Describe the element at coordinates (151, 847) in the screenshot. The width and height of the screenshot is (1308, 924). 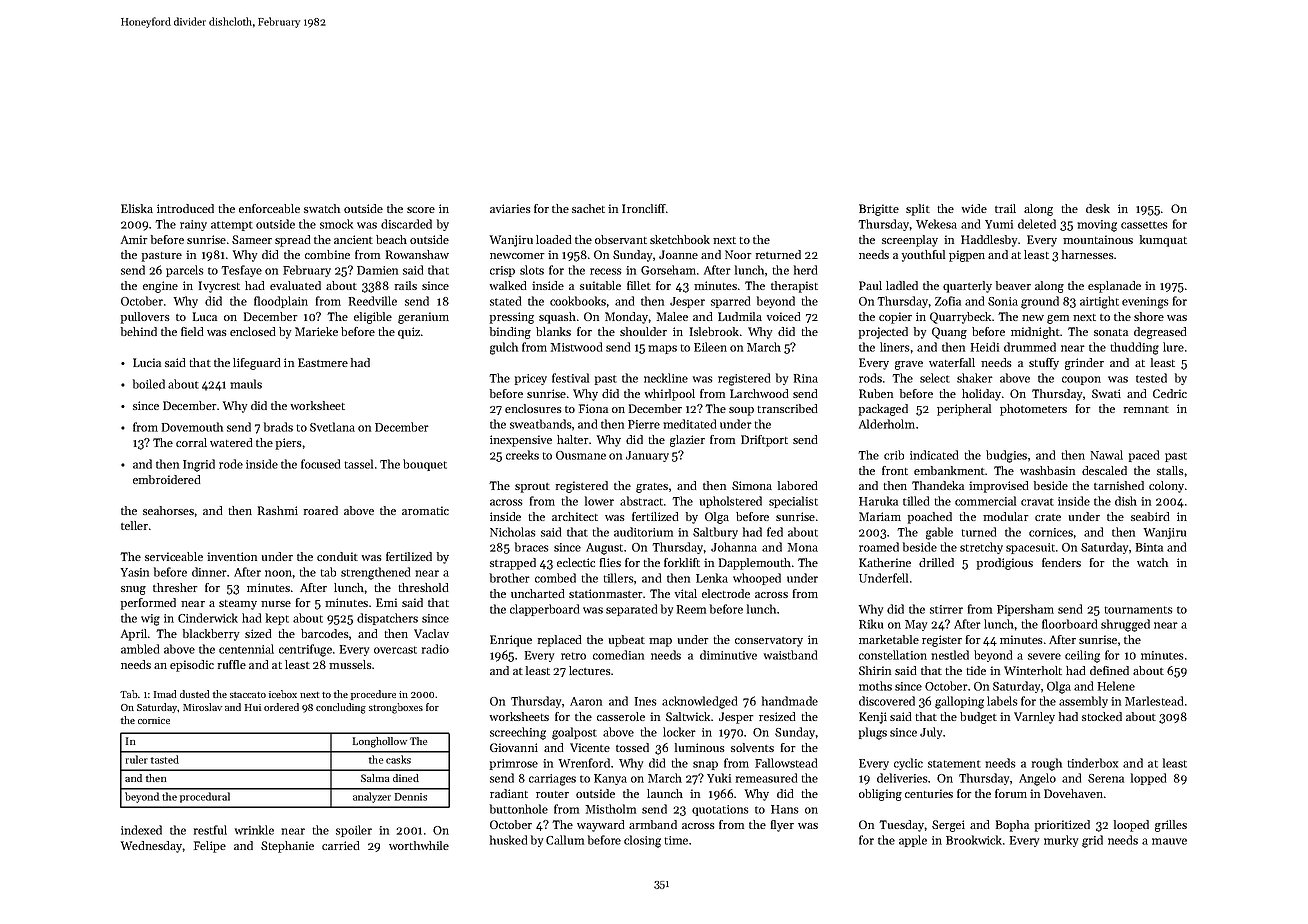
I see `Wednesday` at that location.
